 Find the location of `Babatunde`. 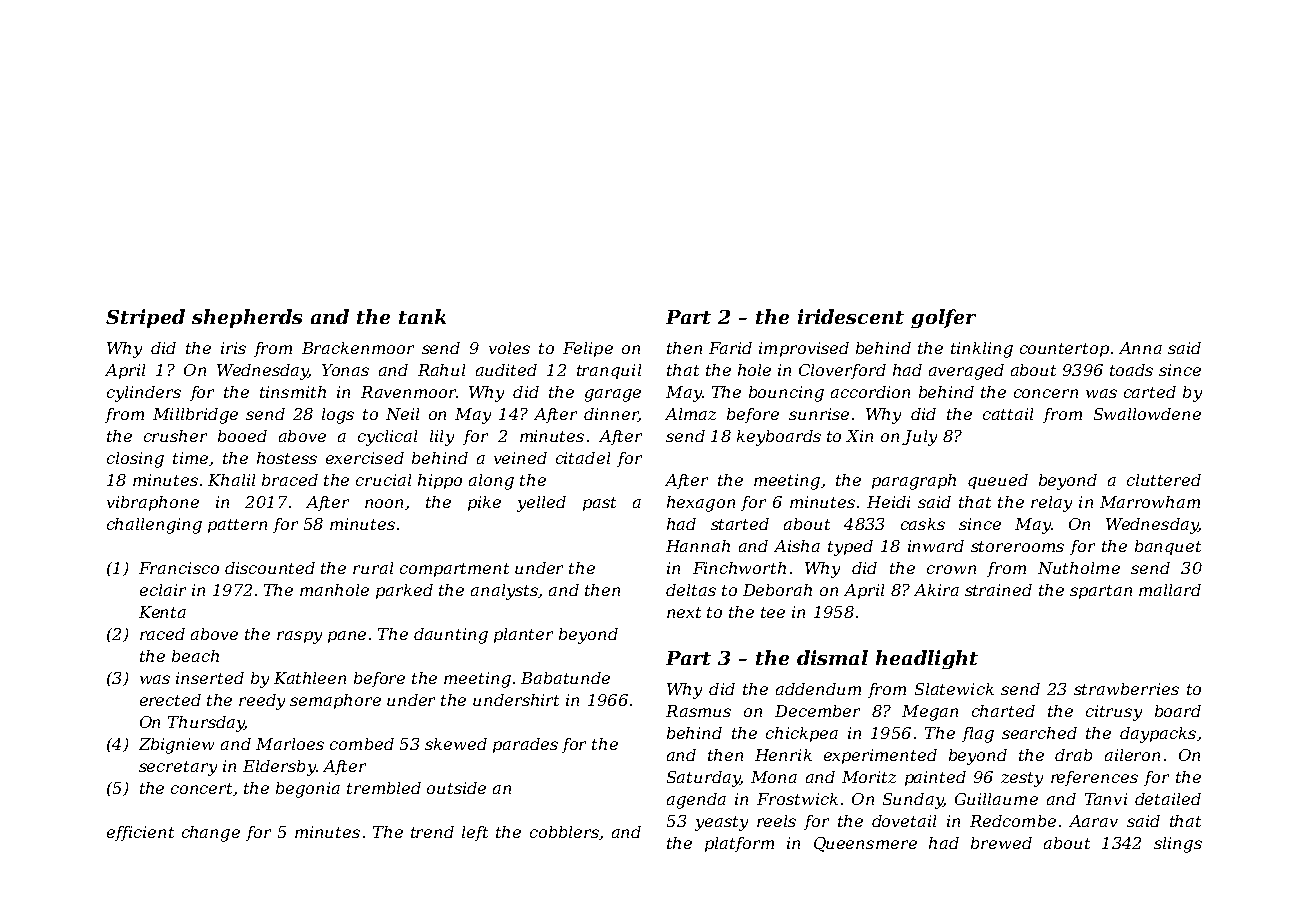

Babatunde is located at coordinates (565, 678).
